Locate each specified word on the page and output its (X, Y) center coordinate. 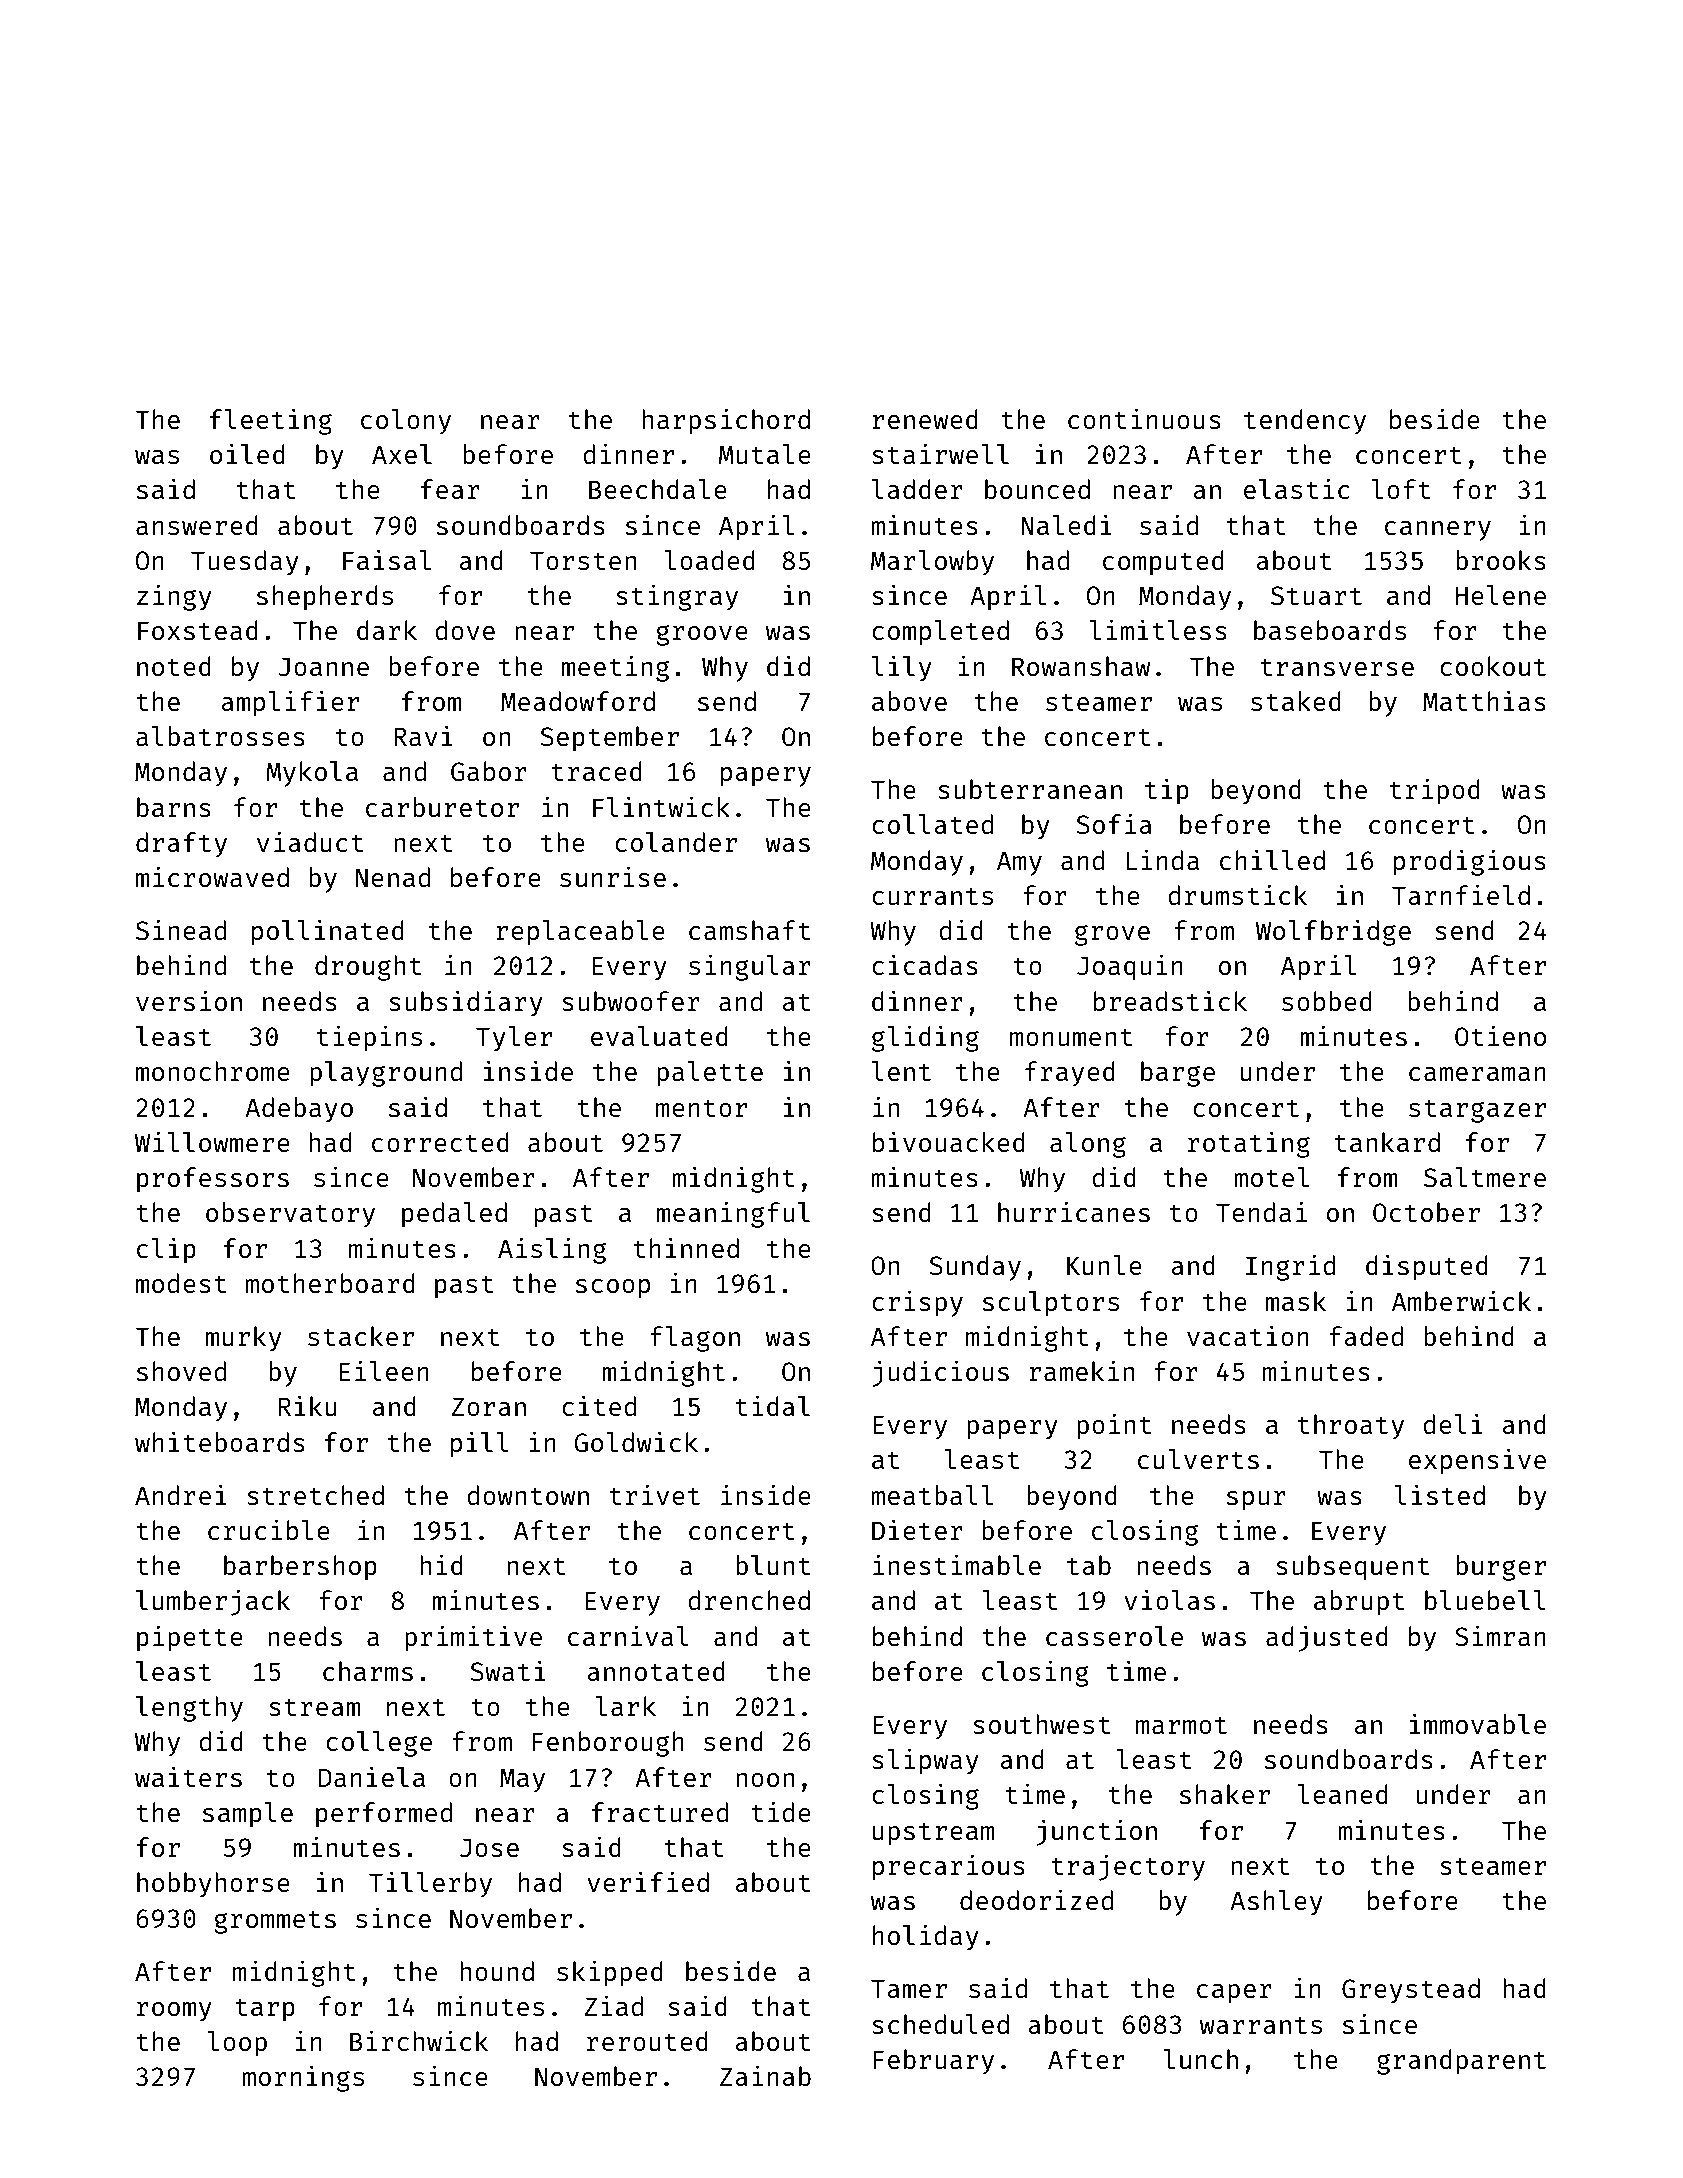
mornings (303, 2078)
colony (406, 422)
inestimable (957, 1564)
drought (368, 968)
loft (1400, 489)
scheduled (940, 2024)
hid (441, 1564)
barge (1178, 1074)
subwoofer (631, 1001)
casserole (1114, 1636)
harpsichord (726, 421)
